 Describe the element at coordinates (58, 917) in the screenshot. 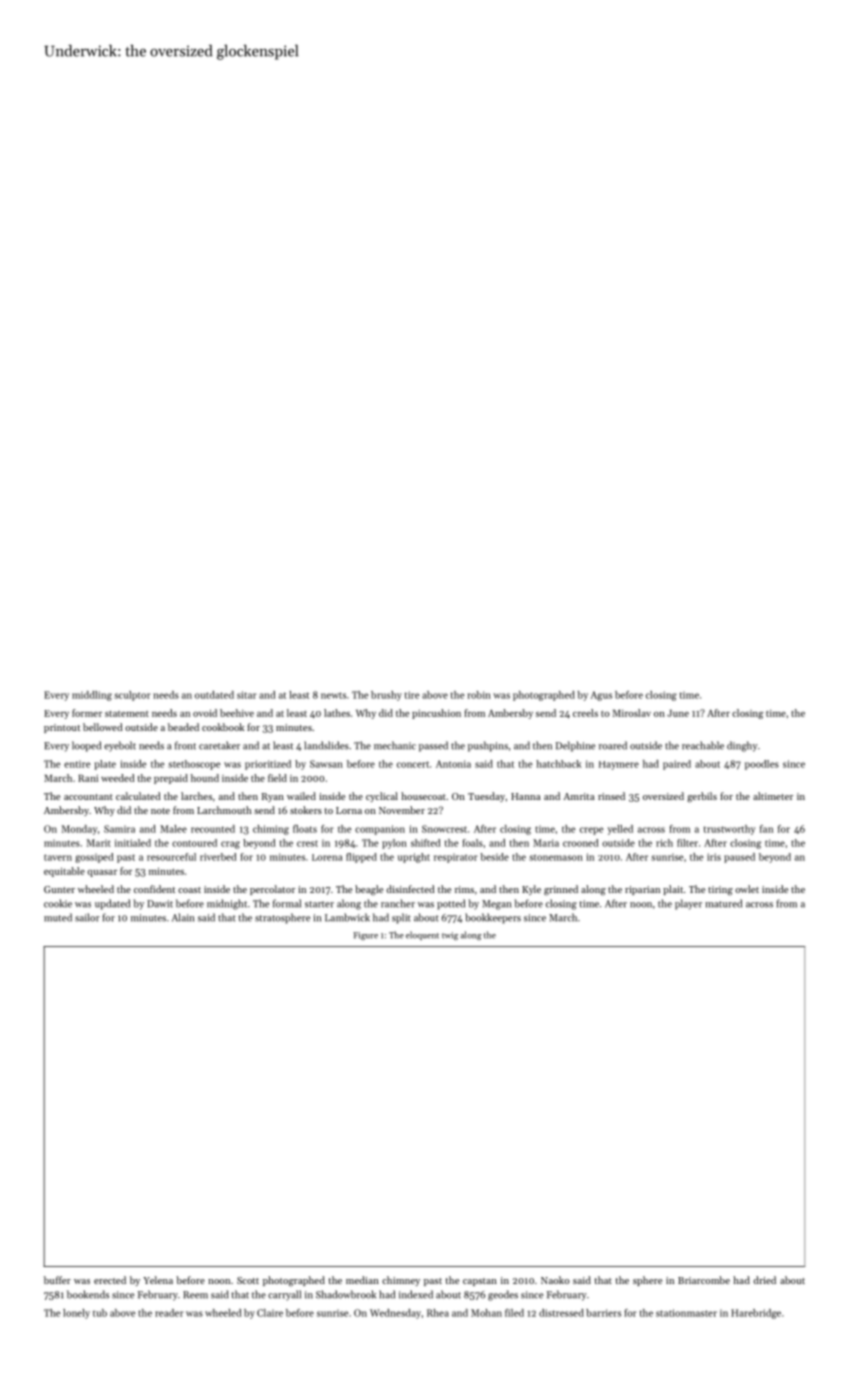

I see `muted` at that location.
